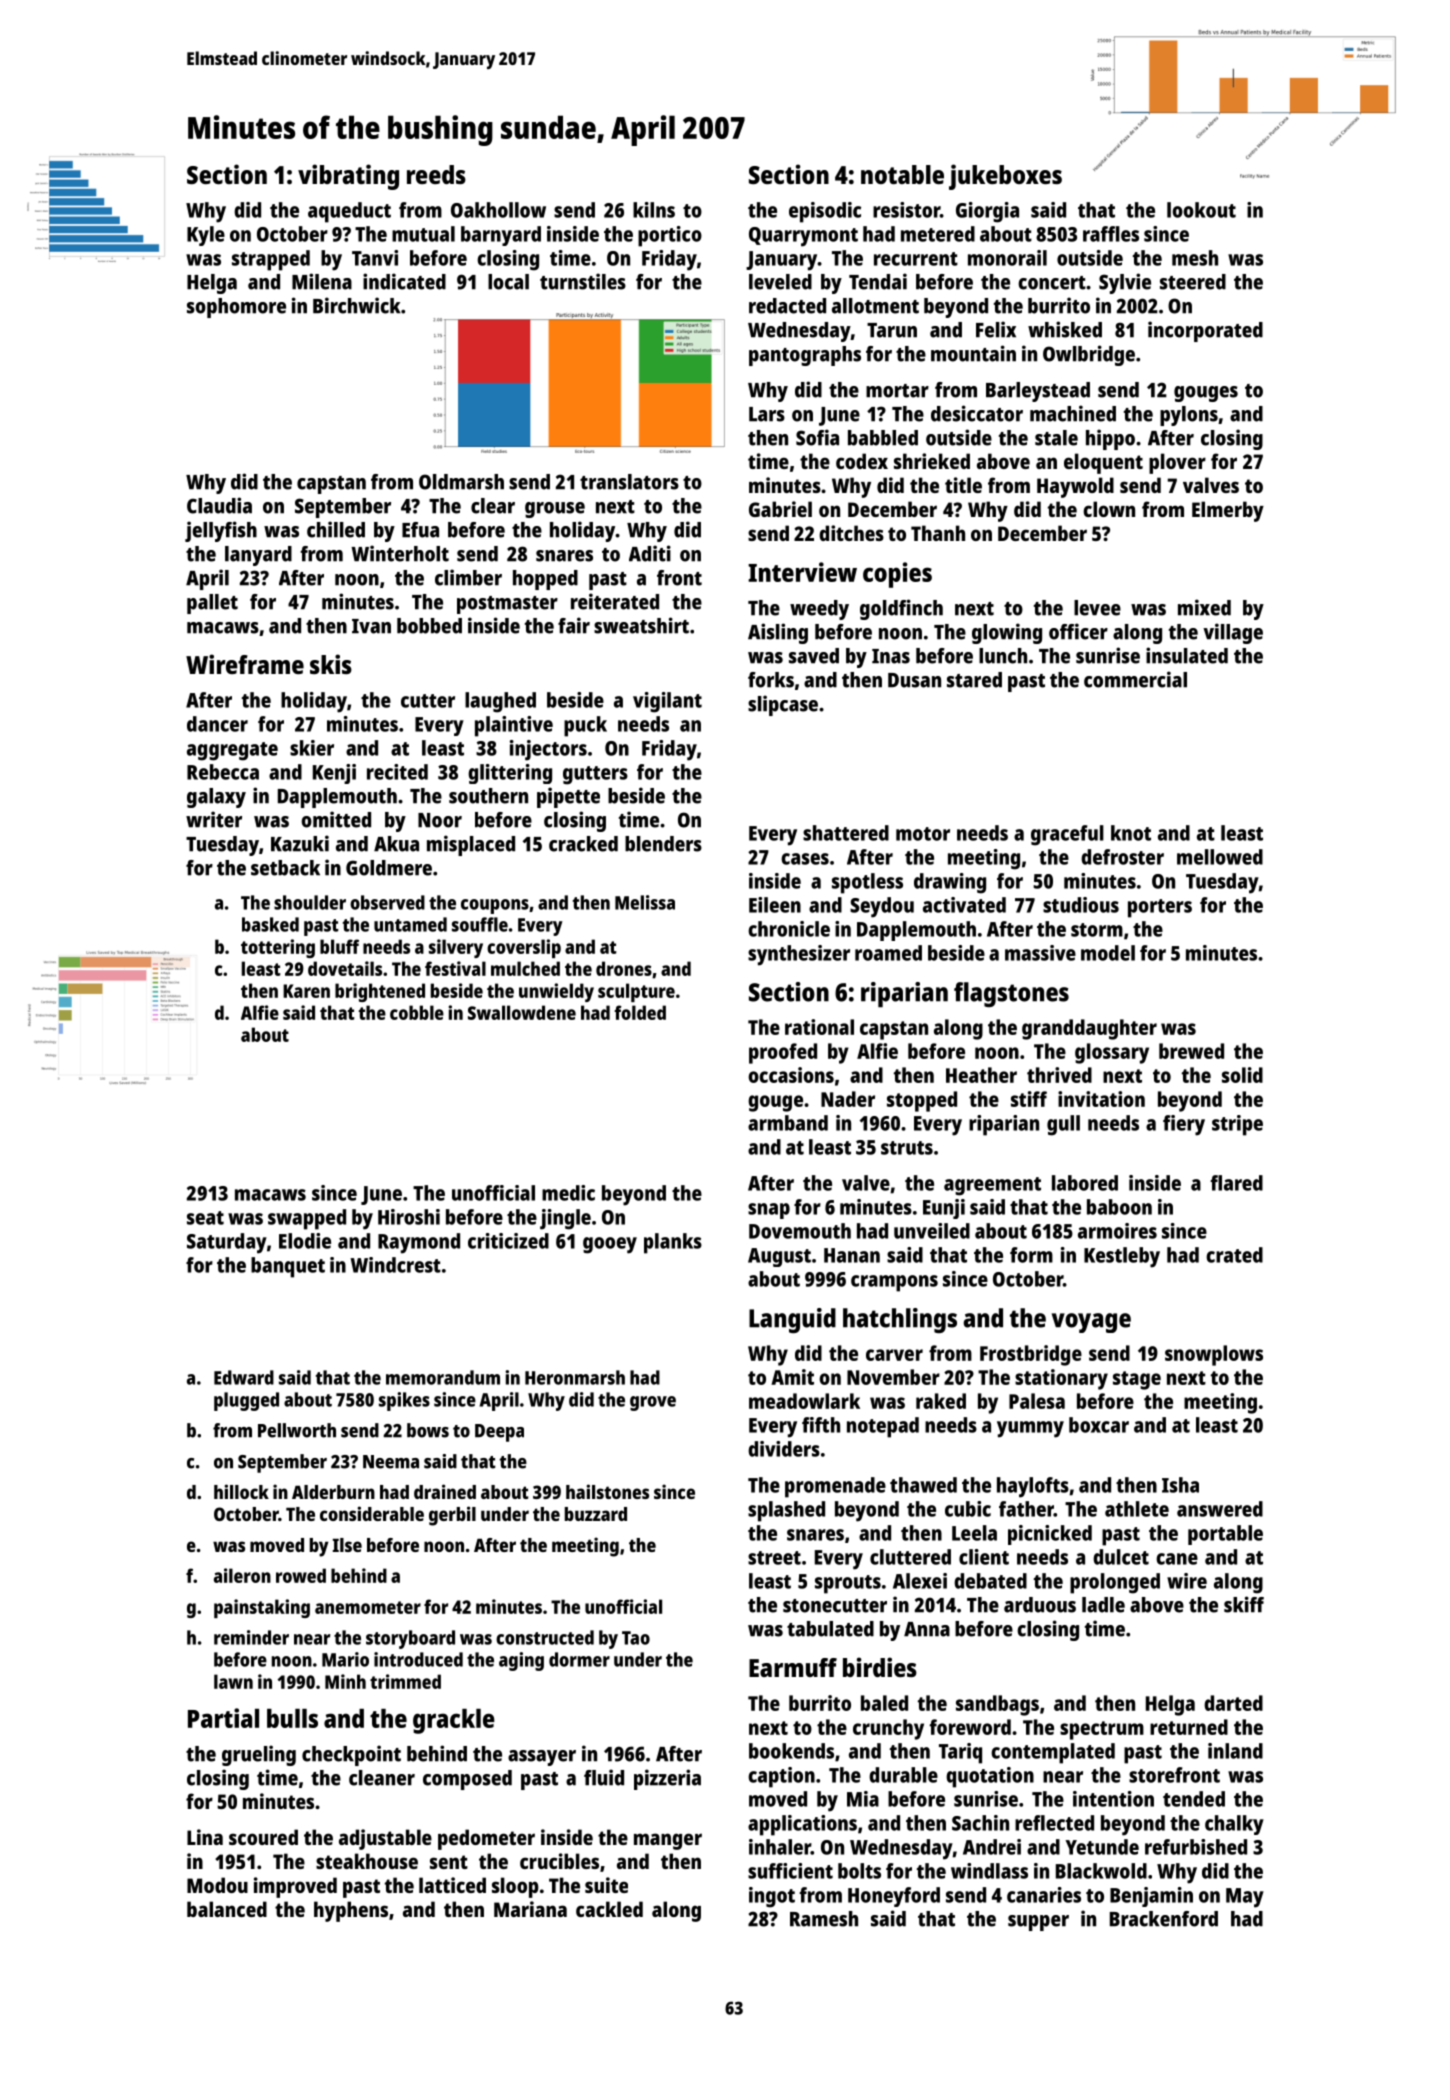 The width and height of the document is (1450, 2100). I want to click on pantographs, so click(805, 356).
